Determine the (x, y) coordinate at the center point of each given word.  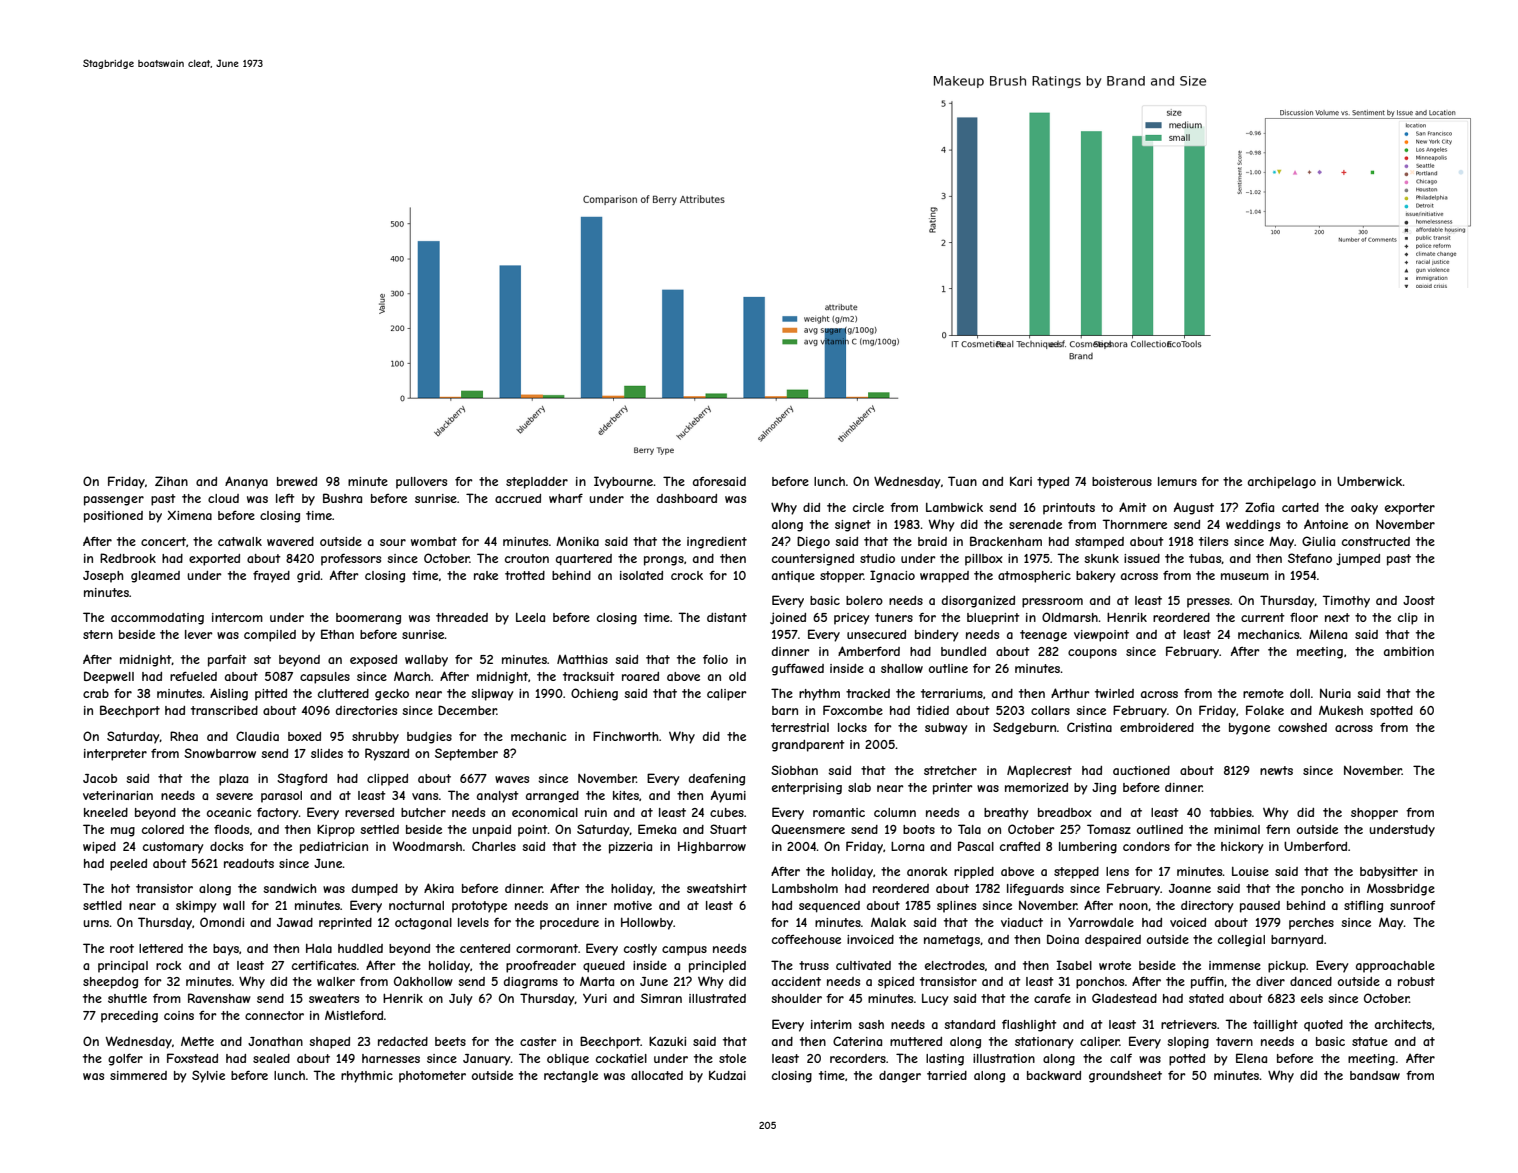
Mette (197, 1041)
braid (932, 541)
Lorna (907, 846)
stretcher (950, 770)
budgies (429, 738)
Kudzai (727, 1075)
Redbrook (128, 558)
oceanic (229, 812)
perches (1311, 924)
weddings (1253, 526)
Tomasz (1109, 829)
